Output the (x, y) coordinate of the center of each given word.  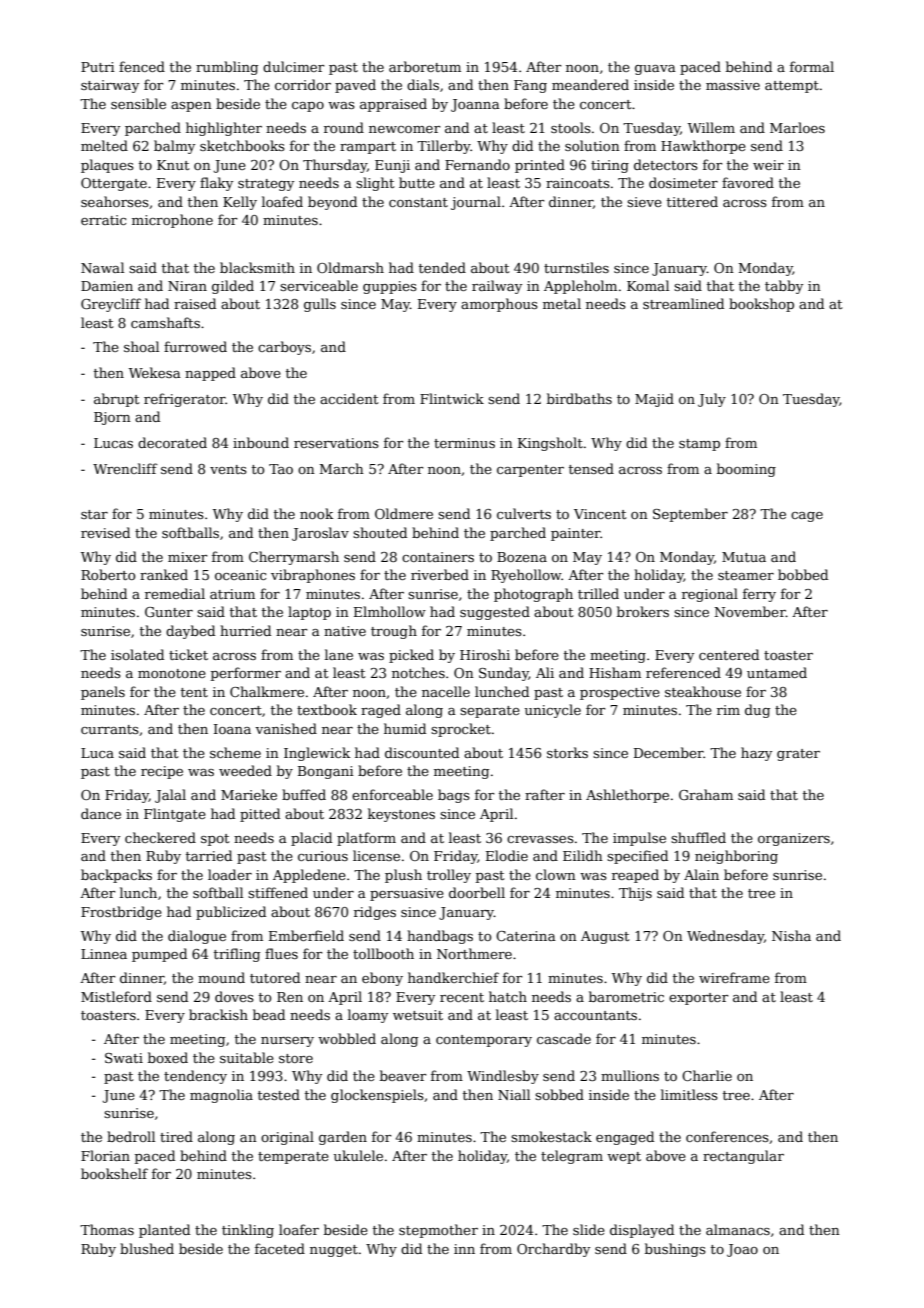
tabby (784, 287)
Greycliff (111, 305)
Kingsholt (550, 444)
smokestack (551, 1136)
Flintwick (452, 398)
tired (176, 1136)
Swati (124, 1058)
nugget (334, 1251)
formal (812, 66)
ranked (164, 574)
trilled (598, 593)
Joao (742, 1250)
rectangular (743, 1157)
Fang (530, 86)
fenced (142, 66)
